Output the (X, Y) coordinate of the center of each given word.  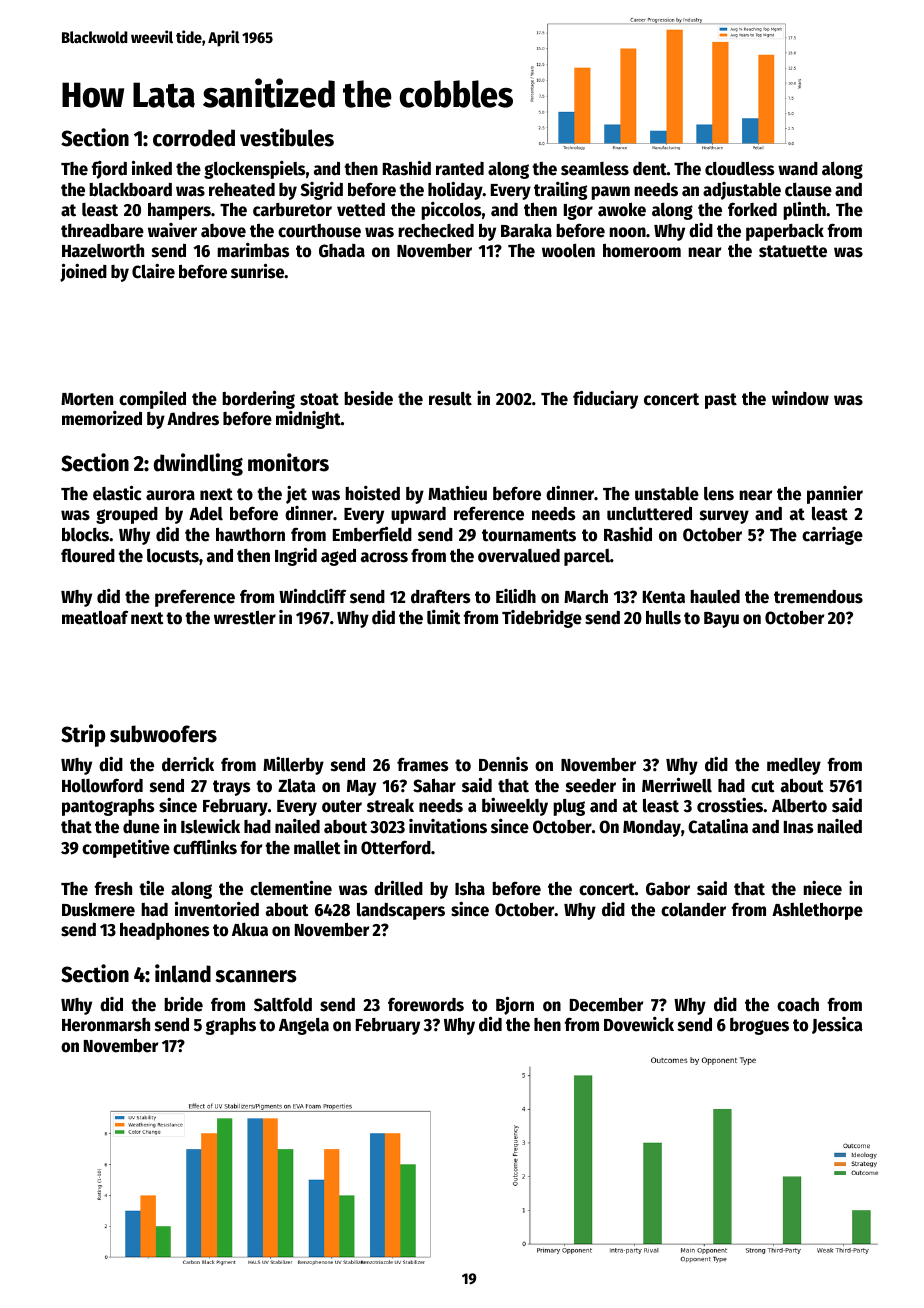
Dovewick (639, 1024)
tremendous (818, 597)
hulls (663, 618)
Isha (470, 889)
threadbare (102, 231)
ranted (460, 169)
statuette (793, 251)
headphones (164, 931)
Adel (206, 514)
